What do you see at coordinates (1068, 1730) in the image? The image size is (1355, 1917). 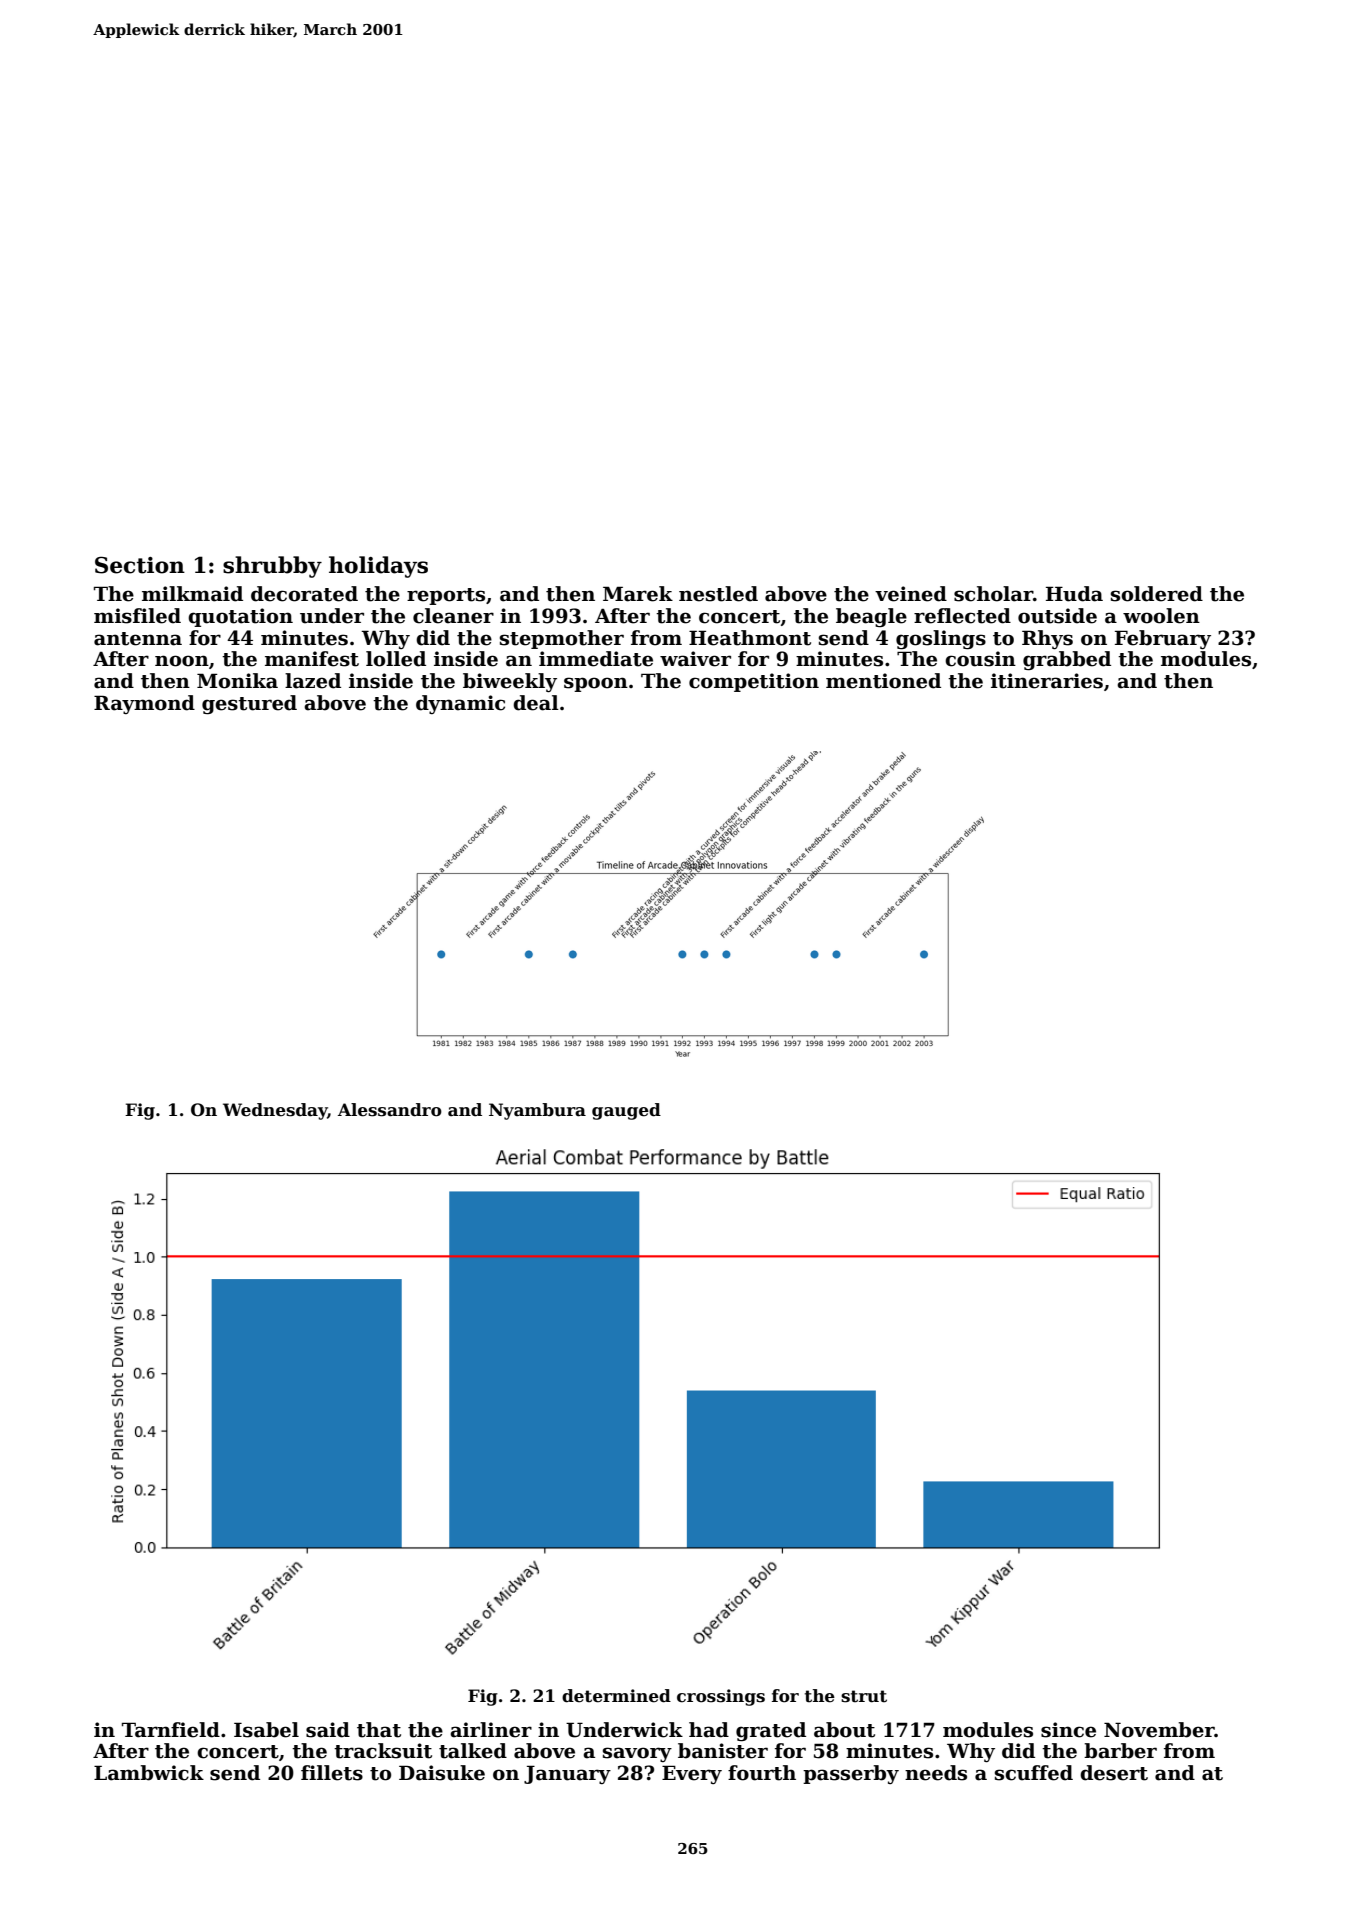 I see `since` at bounding box center [1068, 1730].
